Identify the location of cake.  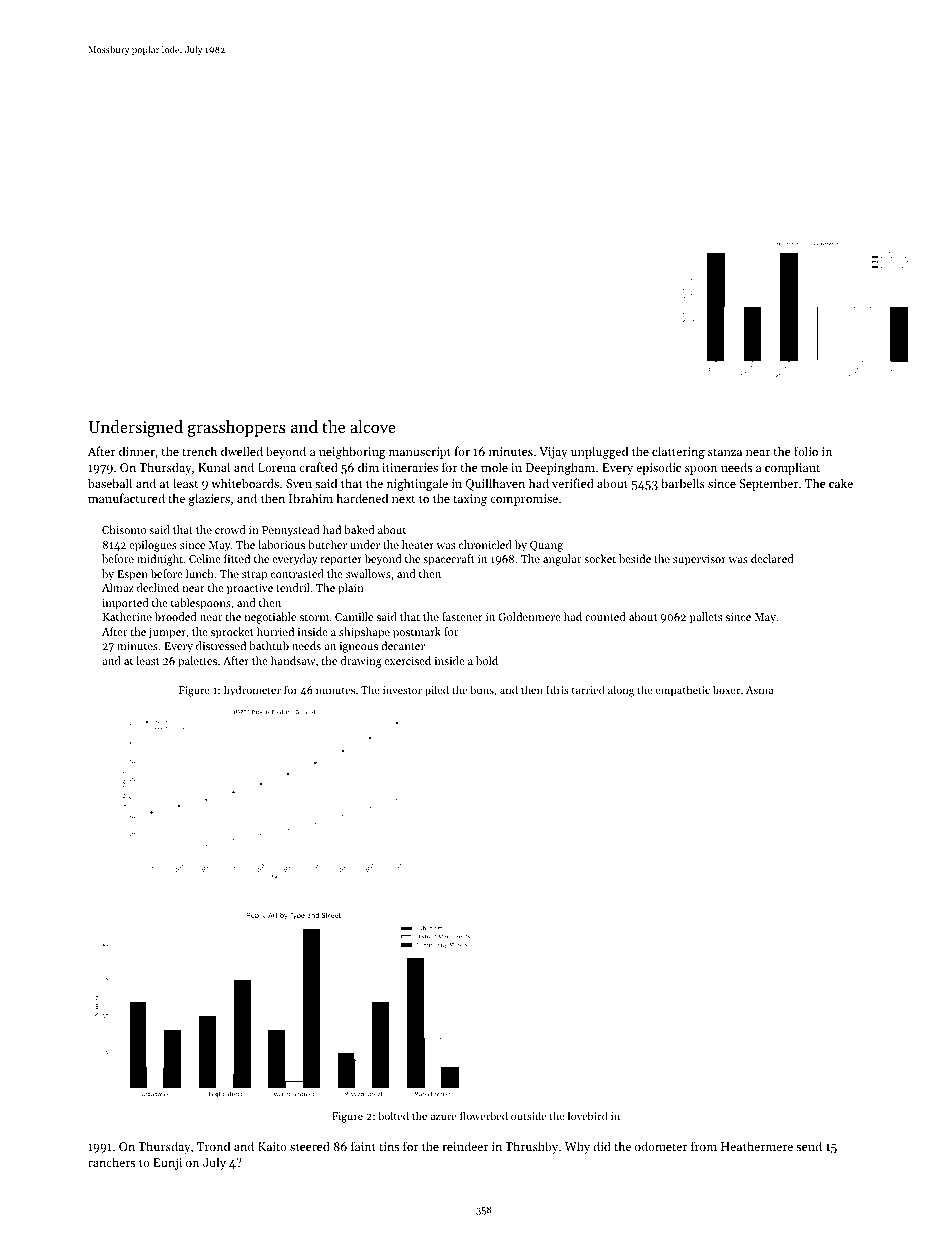
(841, 483).
